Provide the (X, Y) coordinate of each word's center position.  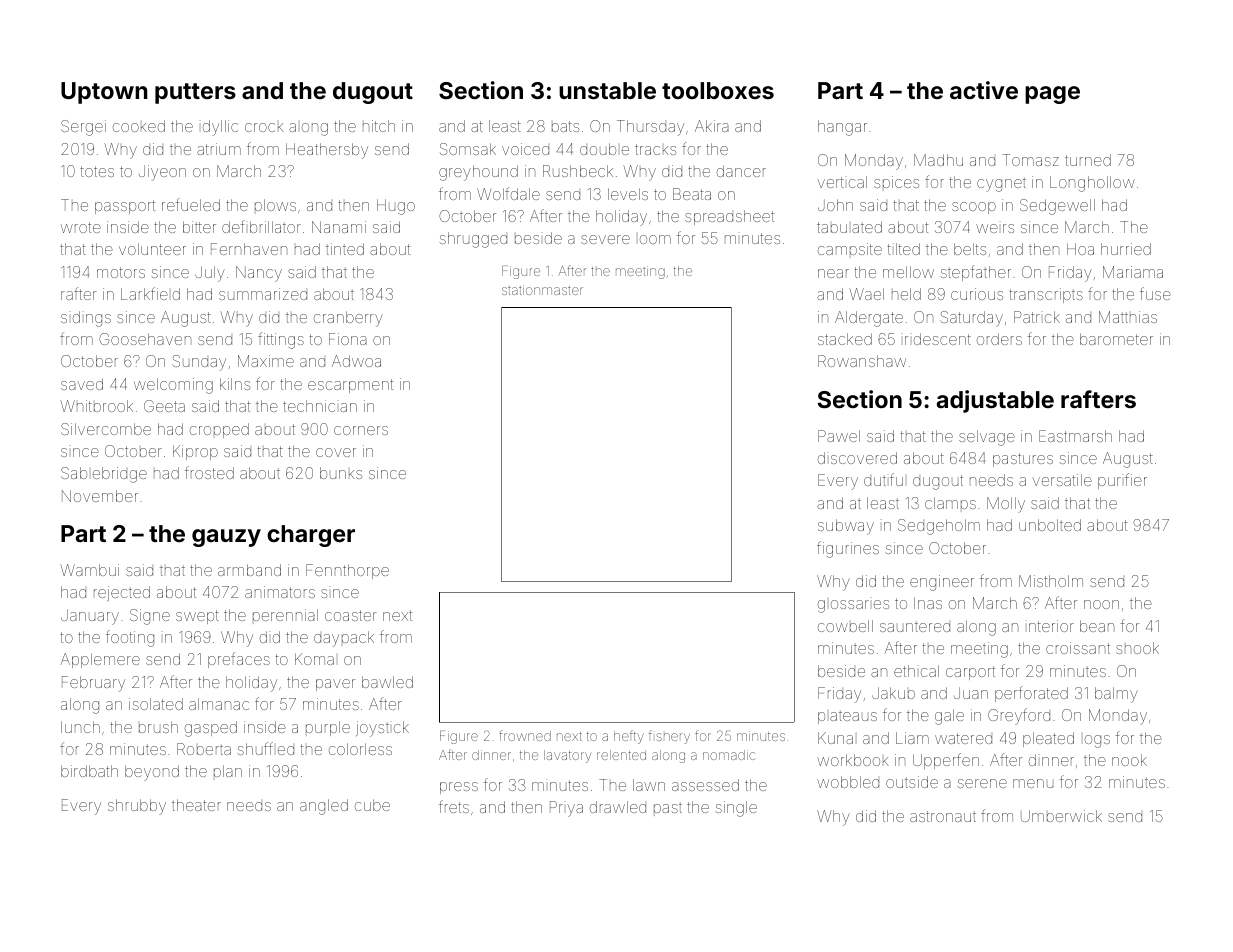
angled (324, 807)
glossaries (853, 606)
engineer (942, 583)
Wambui (89, 570)
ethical (916, 671)
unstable (607, 90)
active (984, 90)
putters (195, 93)
